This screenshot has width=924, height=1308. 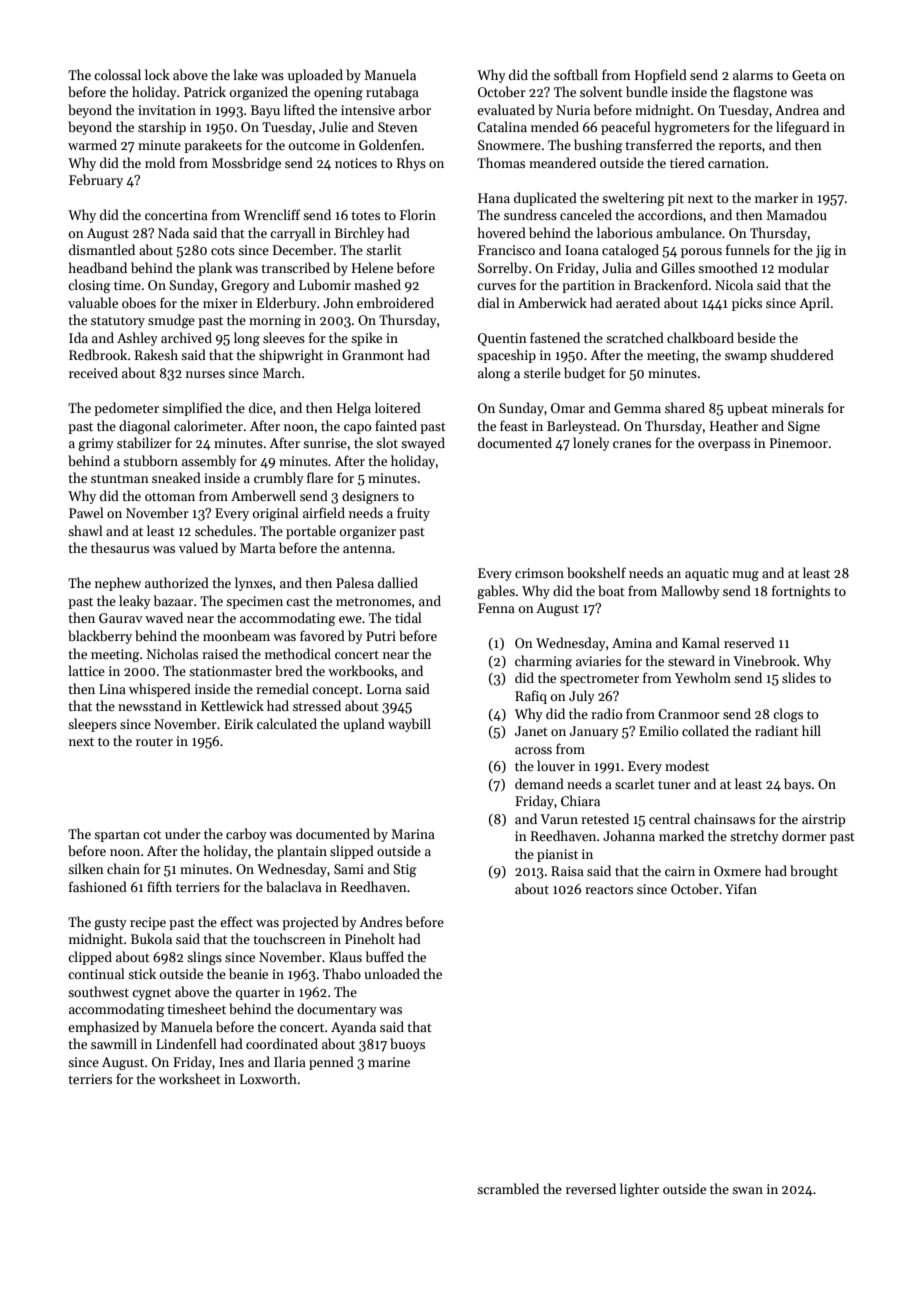 What do you see at coordinates (747, 1190) in the screenshot?
I see `swan` at bounding box center [747, 1190].
